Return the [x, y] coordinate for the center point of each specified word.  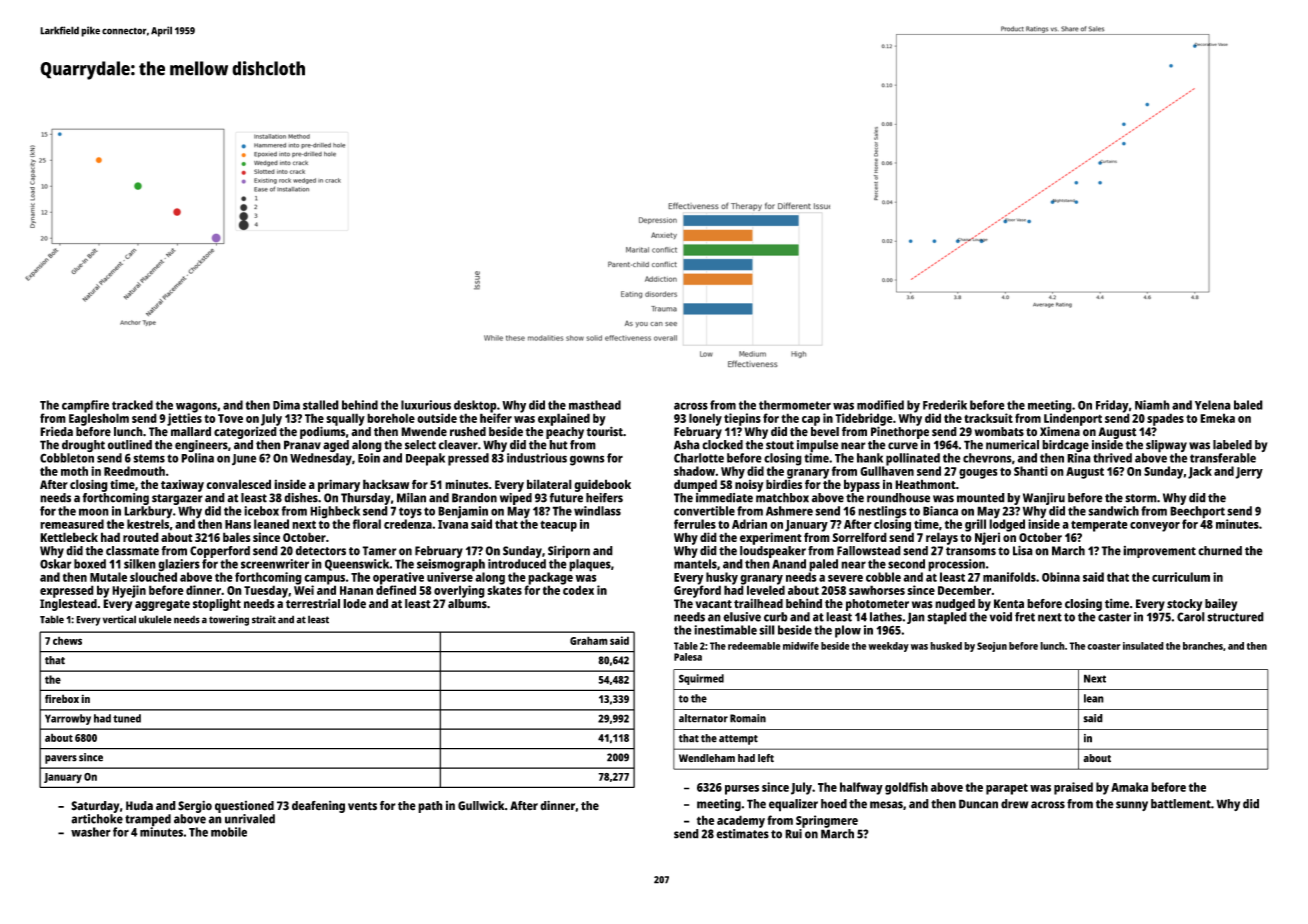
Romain [748, 718]
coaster [1104, 646]
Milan [411, 498]
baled [1248, 405]
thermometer [795, 405]
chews [67, 640]
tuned [127, 718]
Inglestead [68, 605]
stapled [947, 618]
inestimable [725, 630]
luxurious [426, 405]
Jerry [1249, 473]
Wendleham [707, 758]
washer [91, 832]
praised [1073, 788]
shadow [694, 471]
